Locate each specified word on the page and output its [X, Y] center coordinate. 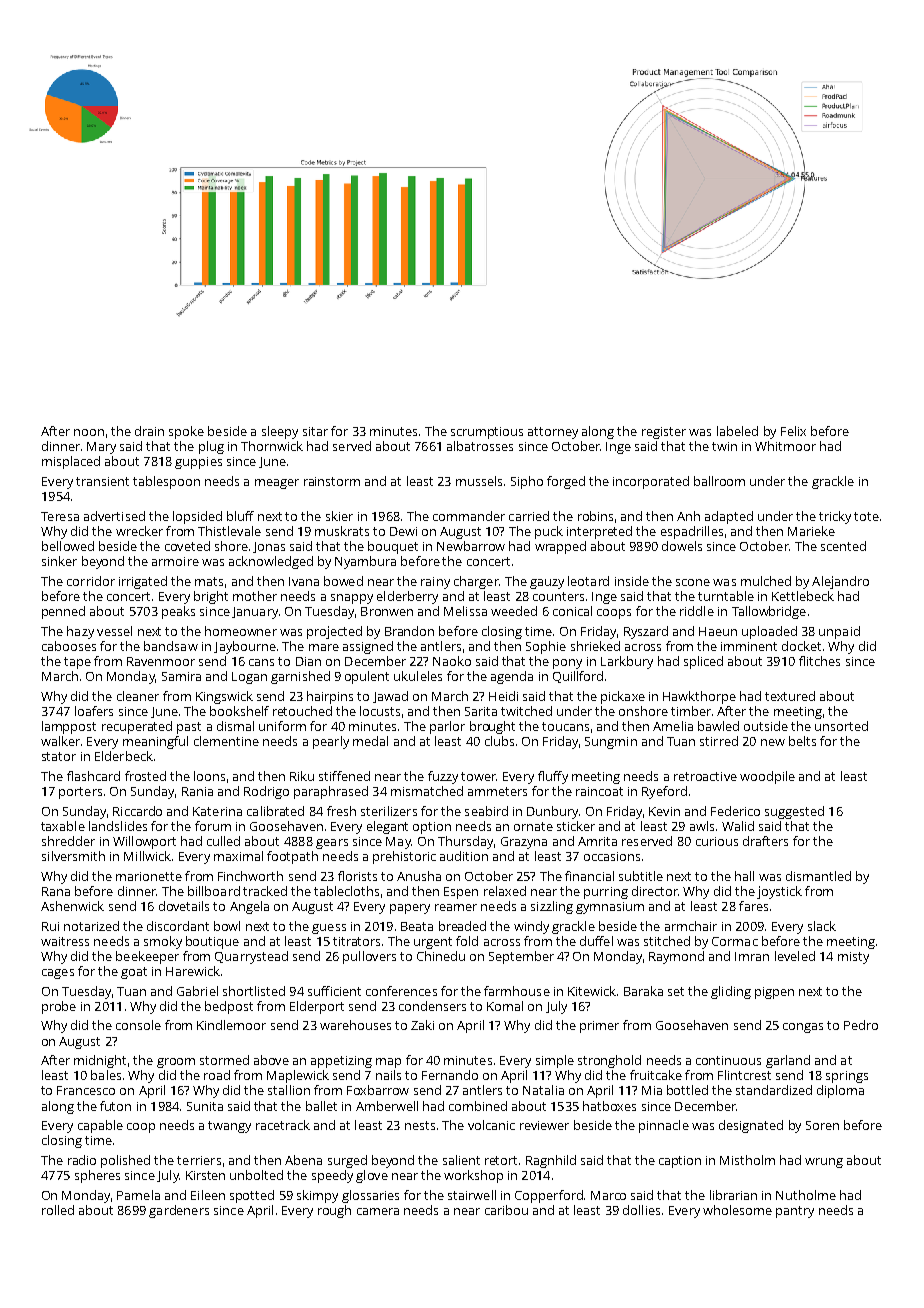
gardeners [179, 1211]
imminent [749, 646]
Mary [101, 448]
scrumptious [487, 433]
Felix [793, 431]
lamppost [69, 727]
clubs [499, 741]
